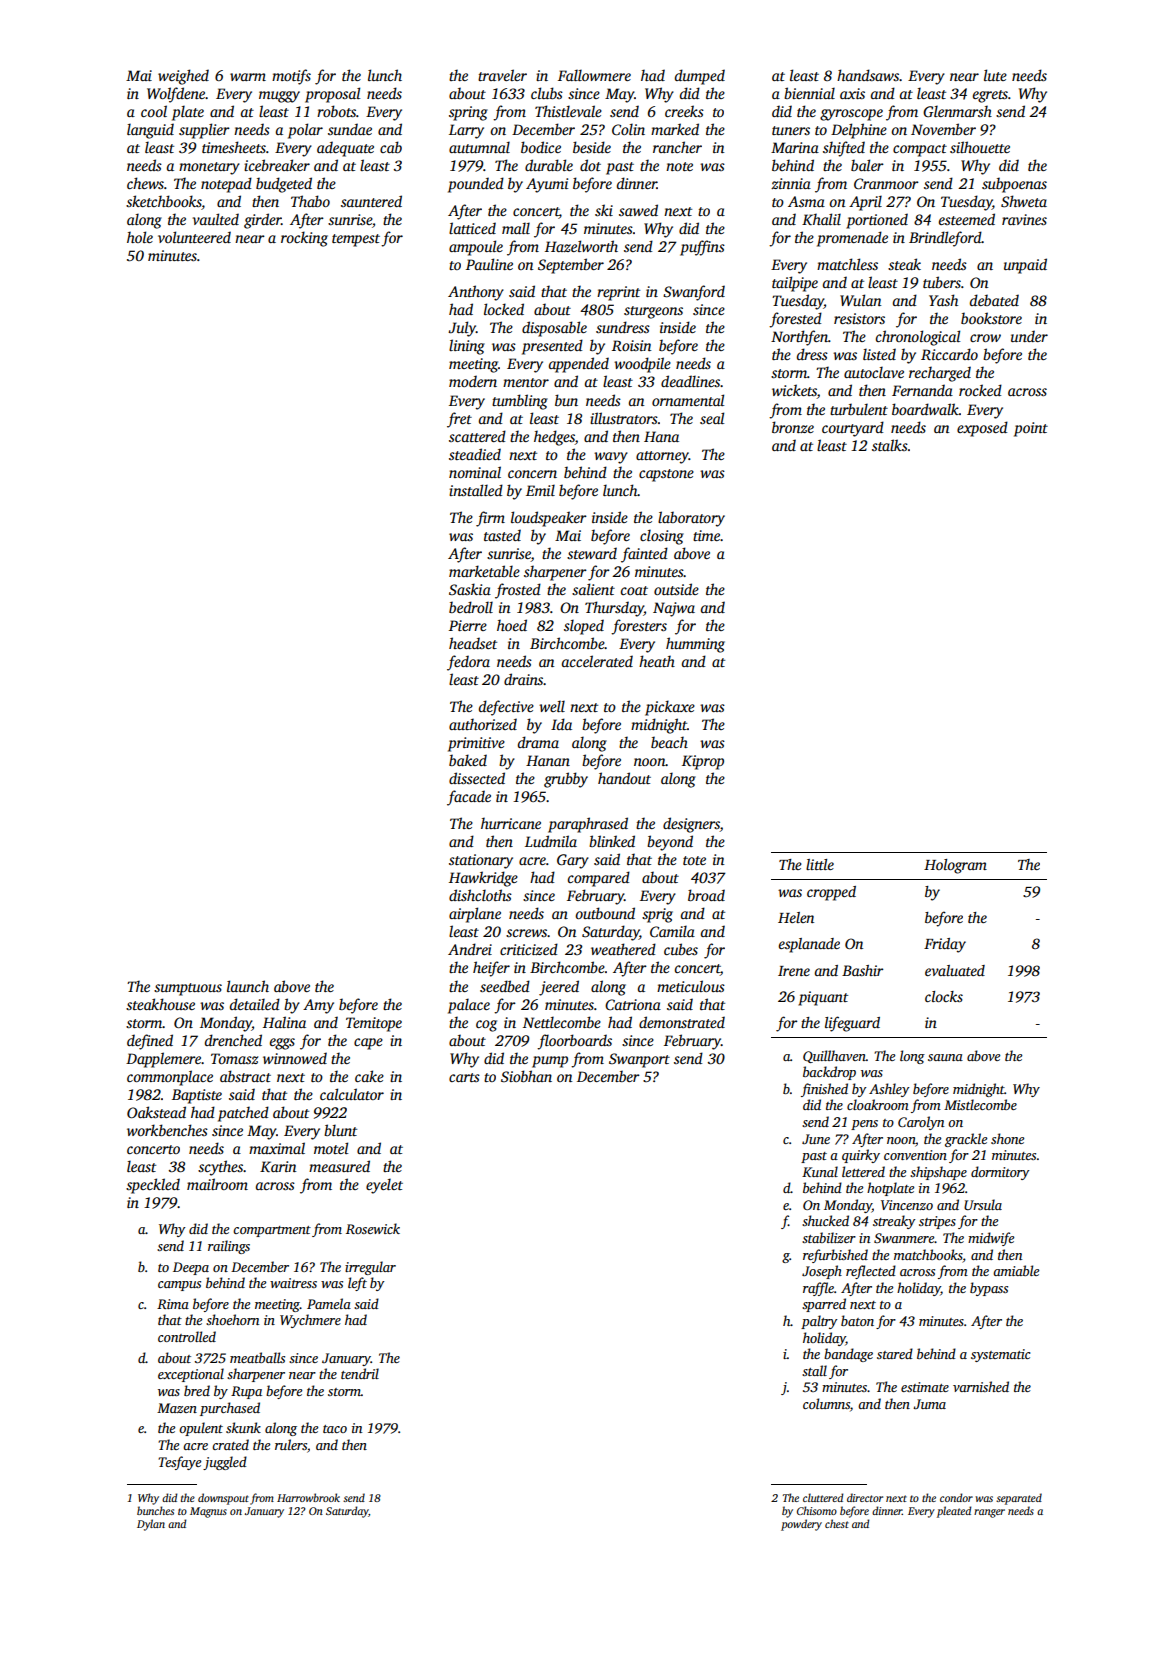 This screenshot has height=1660, width=1174. What do you see at coordinates (944, 996) in the screenshot?
I see `clocks` at bounding box center [944, 996].
